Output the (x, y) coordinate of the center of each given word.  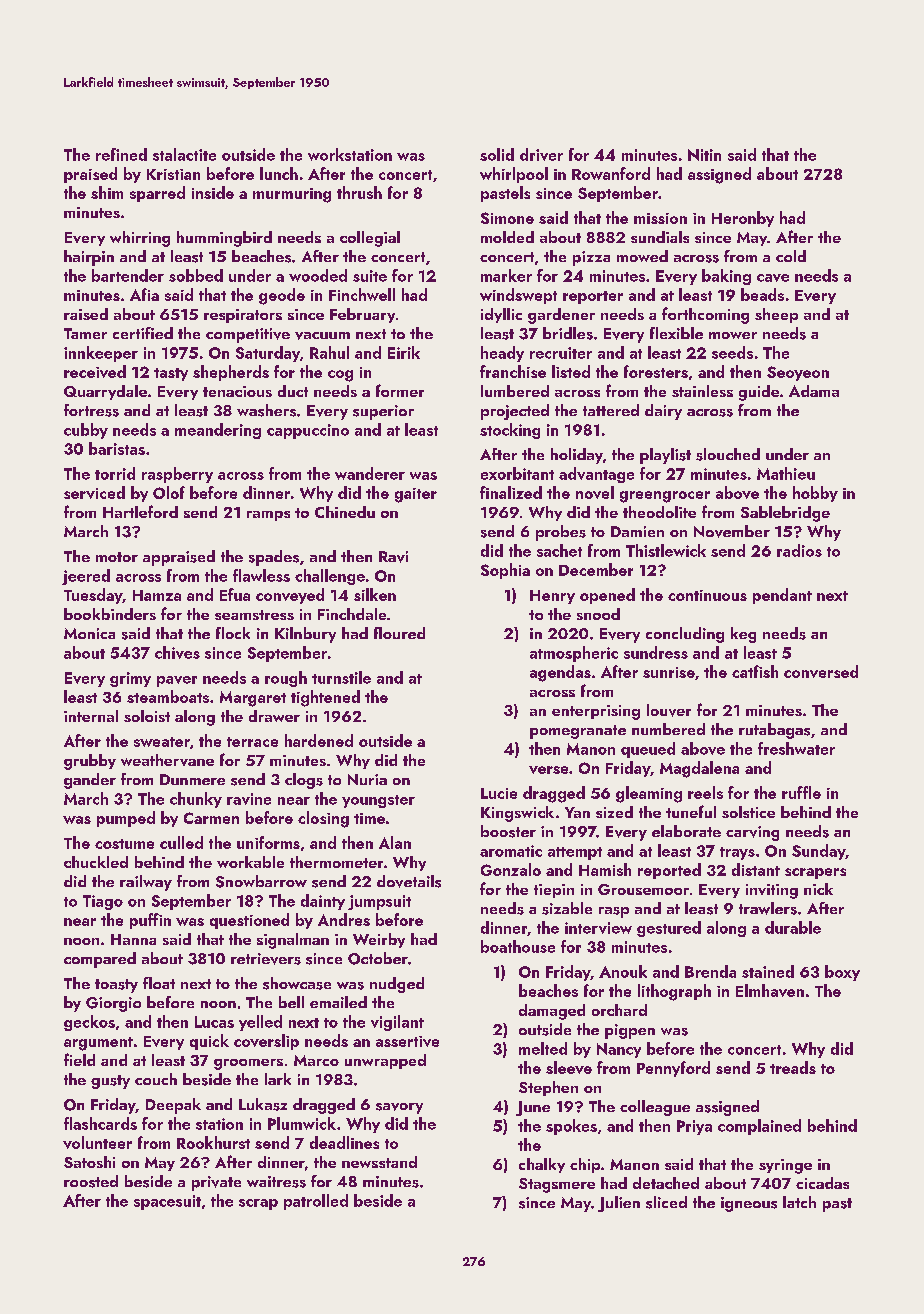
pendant (782, 596)
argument (98, 1044)
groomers (248, 1064)
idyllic (501, 315)
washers (266, 410)
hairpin (89, 258)
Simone (507, 218)
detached (666, 1183)
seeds (732, 352)
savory (399, 1108)
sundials (660, 237)
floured (399, 633)
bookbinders (110, 614)
